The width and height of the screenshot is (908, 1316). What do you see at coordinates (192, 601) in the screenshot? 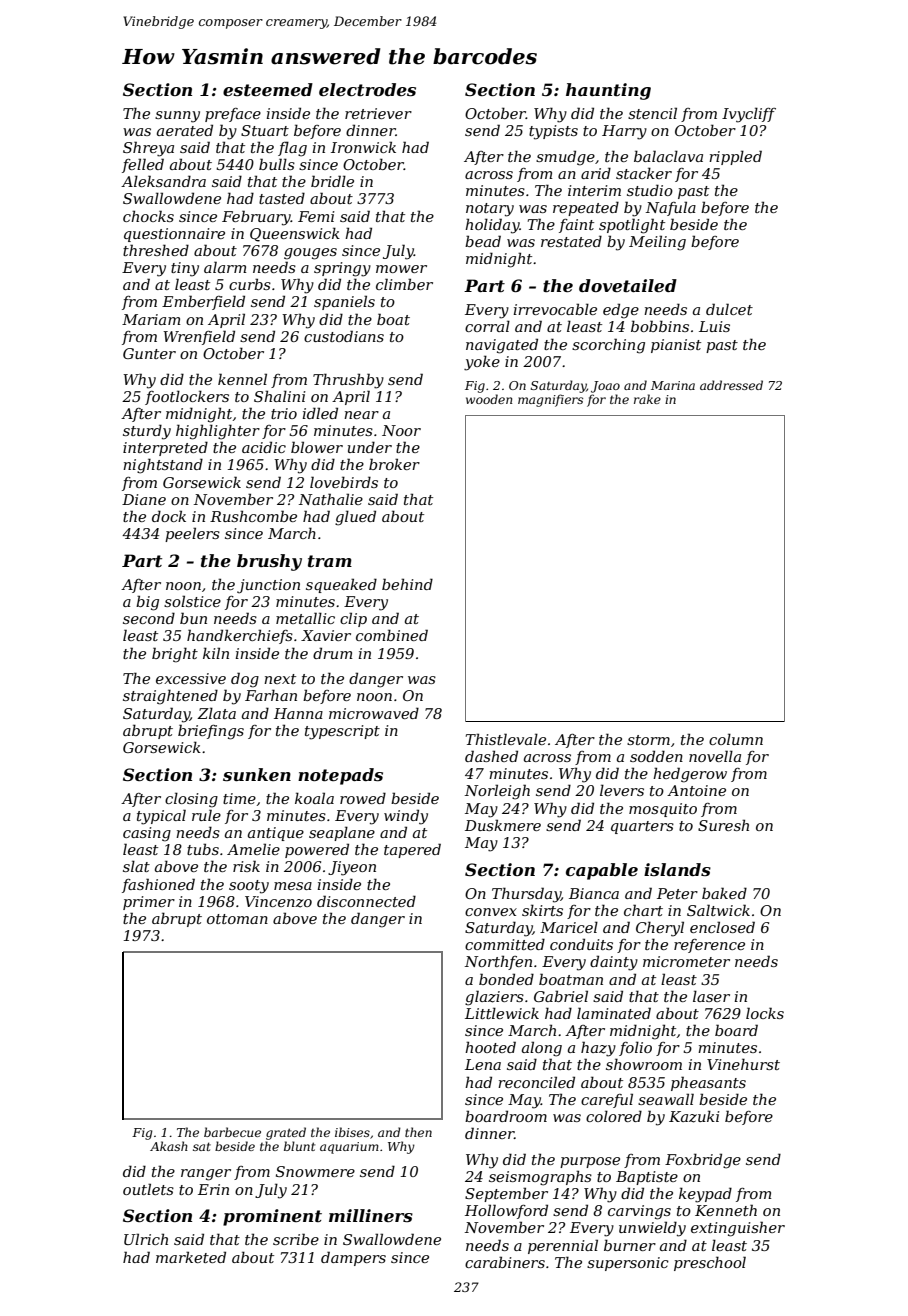
I see `solstice` at bounding box center [192, 601].
